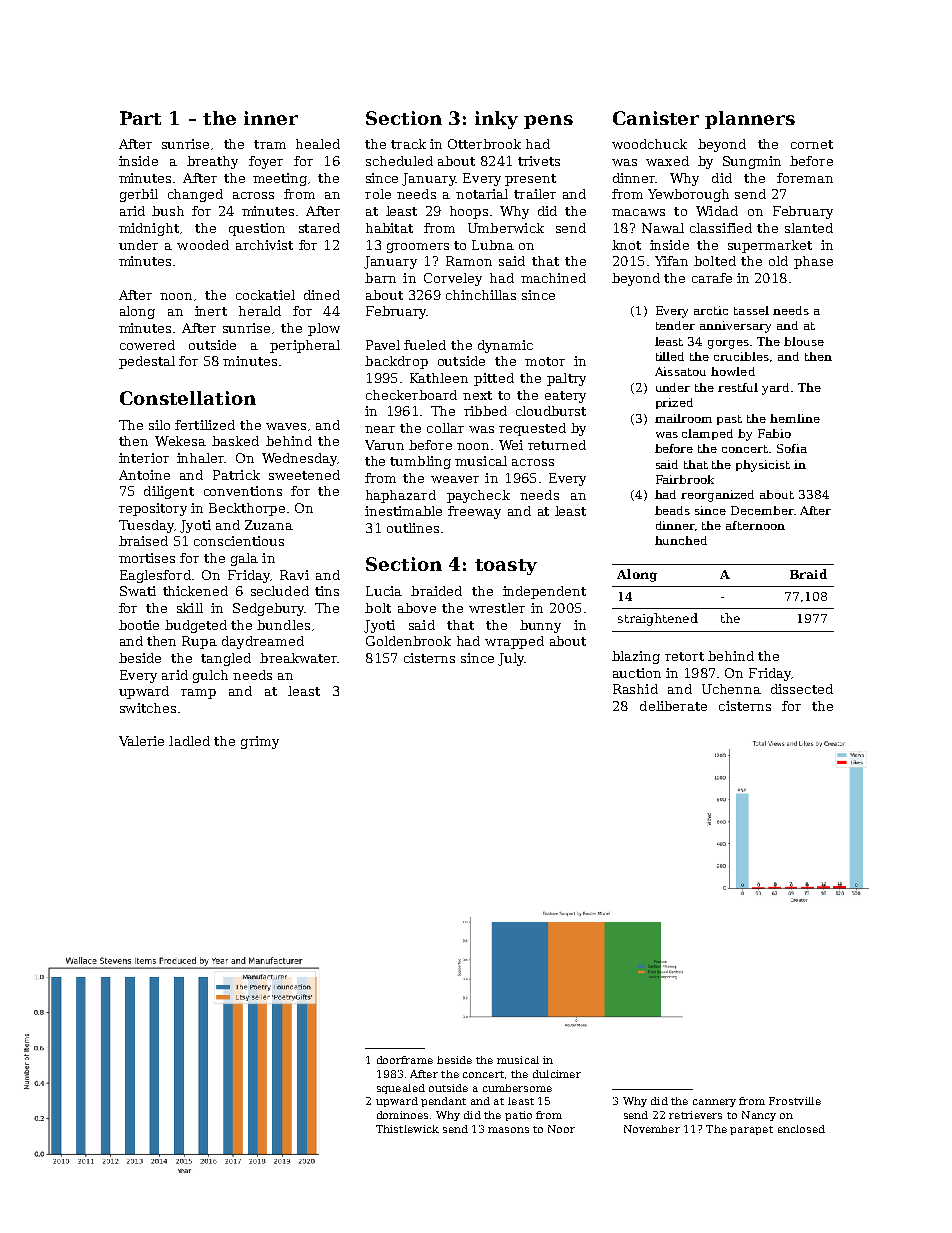 The image size is (952, 1233). What do you see at coordinates (557, 1074) in the screenshot?
I see `dulcimer` at bounding box center [557, 1074].
